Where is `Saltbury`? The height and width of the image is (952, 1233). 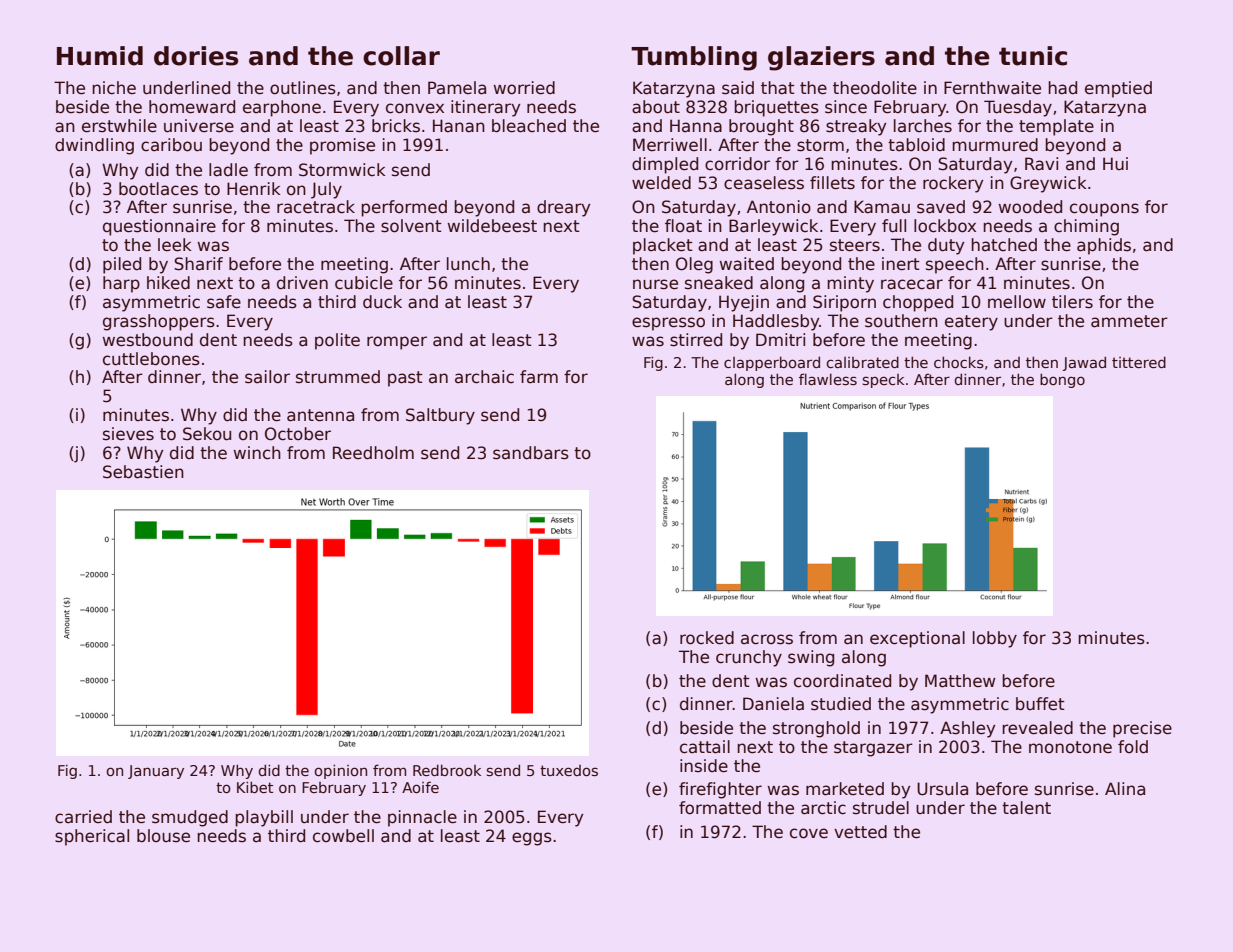 Saltbury is located at coordinates (440, 416).
